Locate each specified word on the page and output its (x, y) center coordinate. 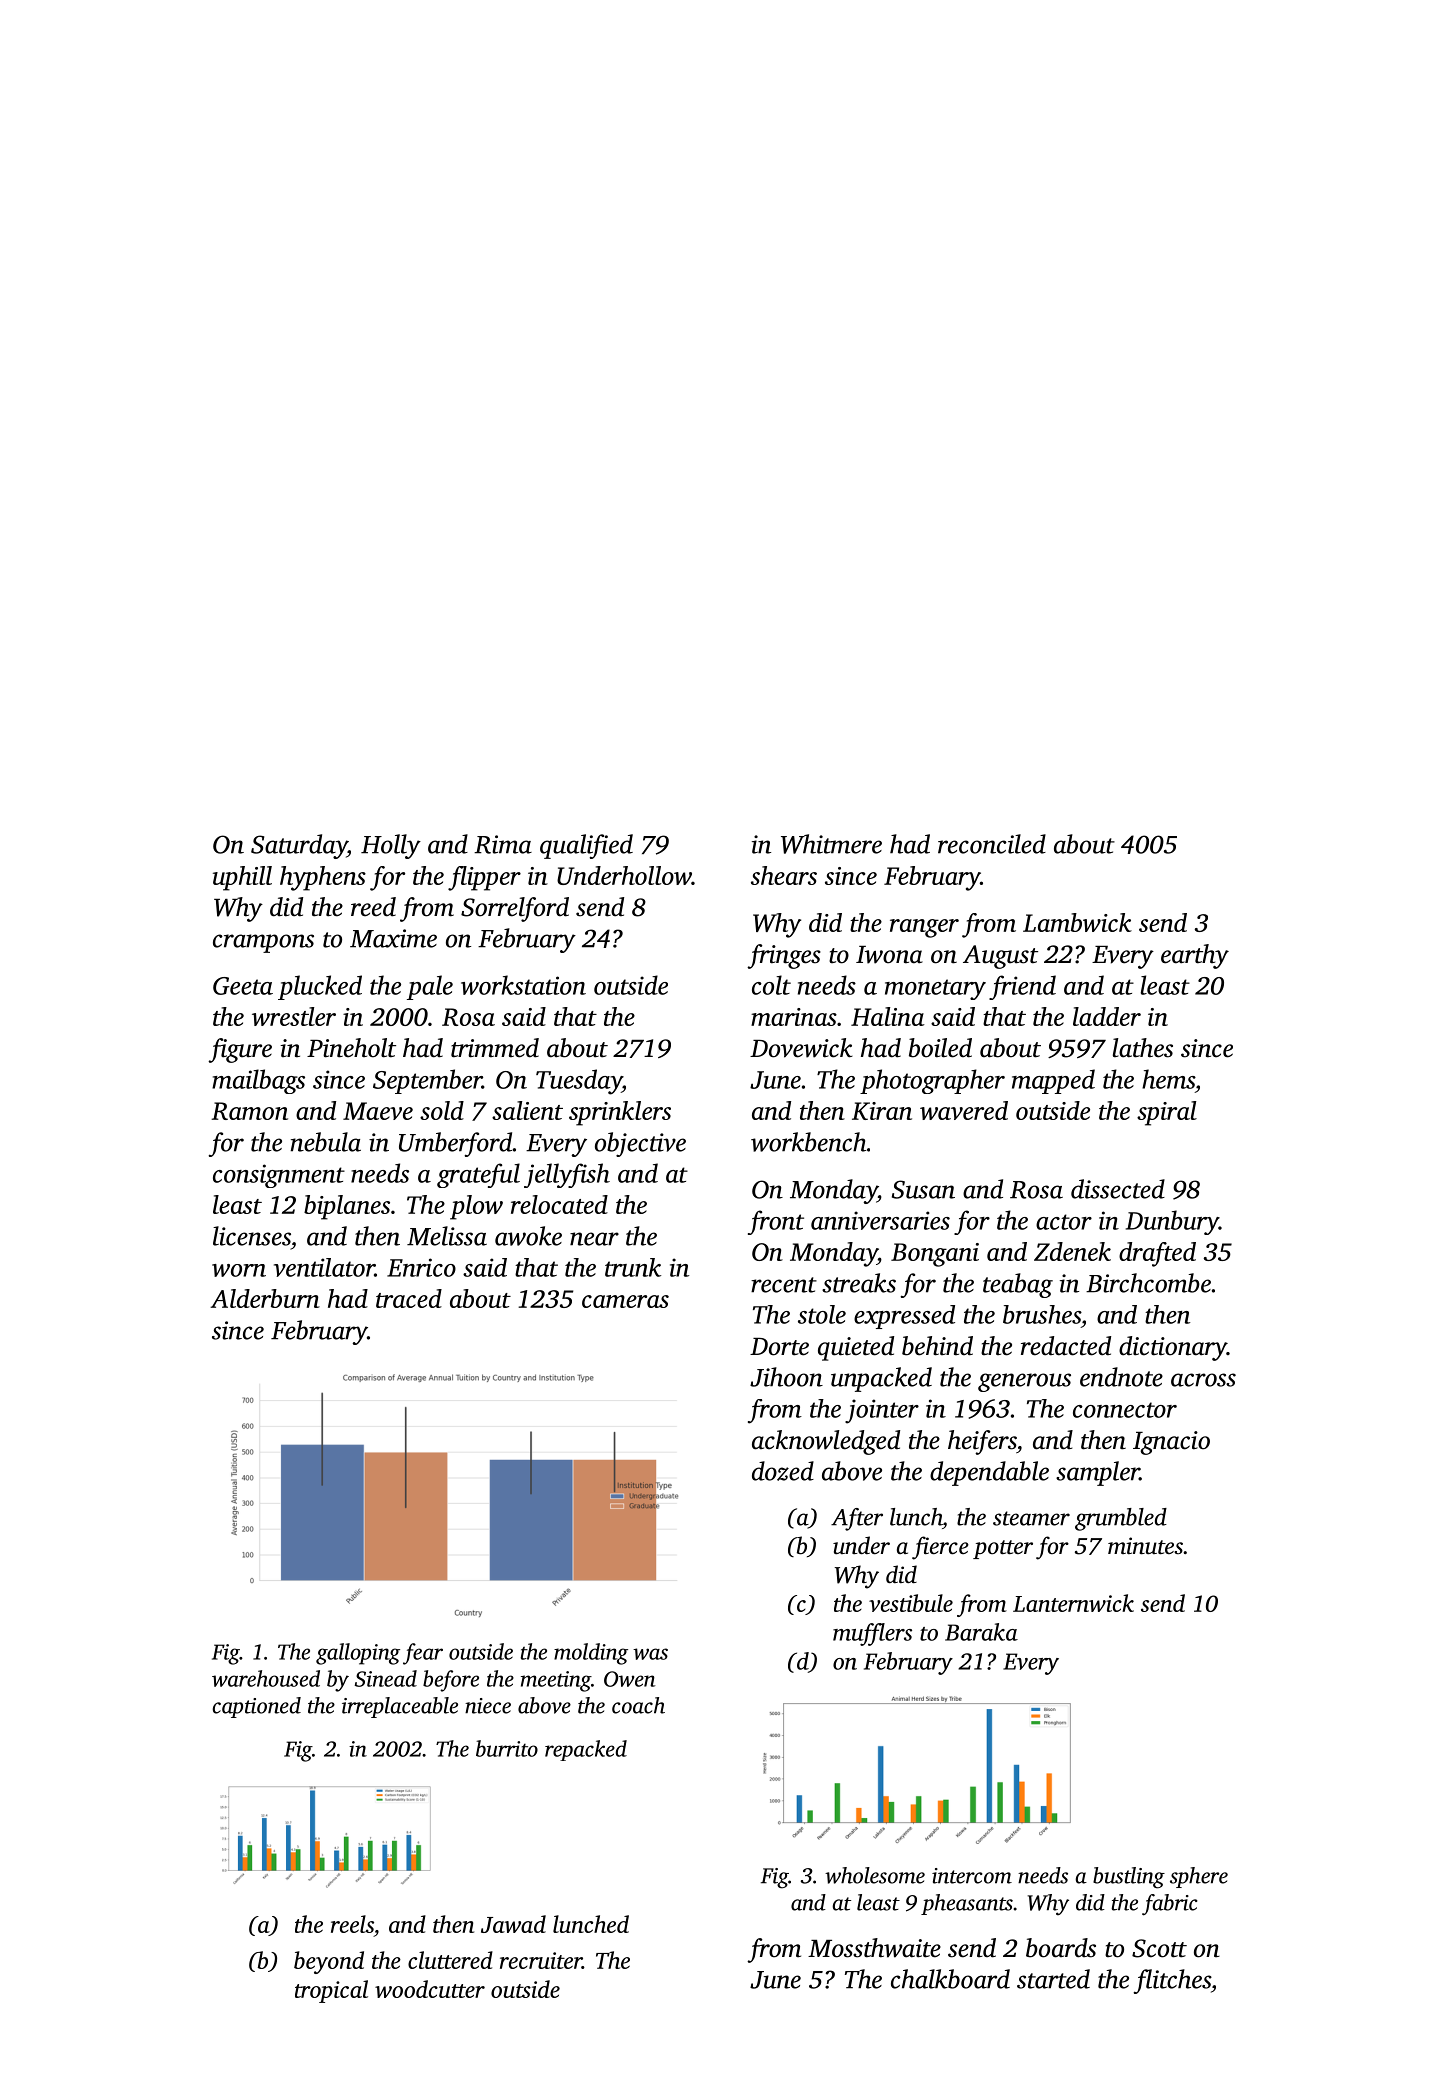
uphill (242, 878)
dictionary (1173, 1348)
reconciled (992, 844)
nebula (325, 1142)
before (451, 1681)
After (857, 1519)
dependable (989, 1473)
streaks (859, 1283)
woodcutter (430, 1989)
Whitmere (831, 844)
